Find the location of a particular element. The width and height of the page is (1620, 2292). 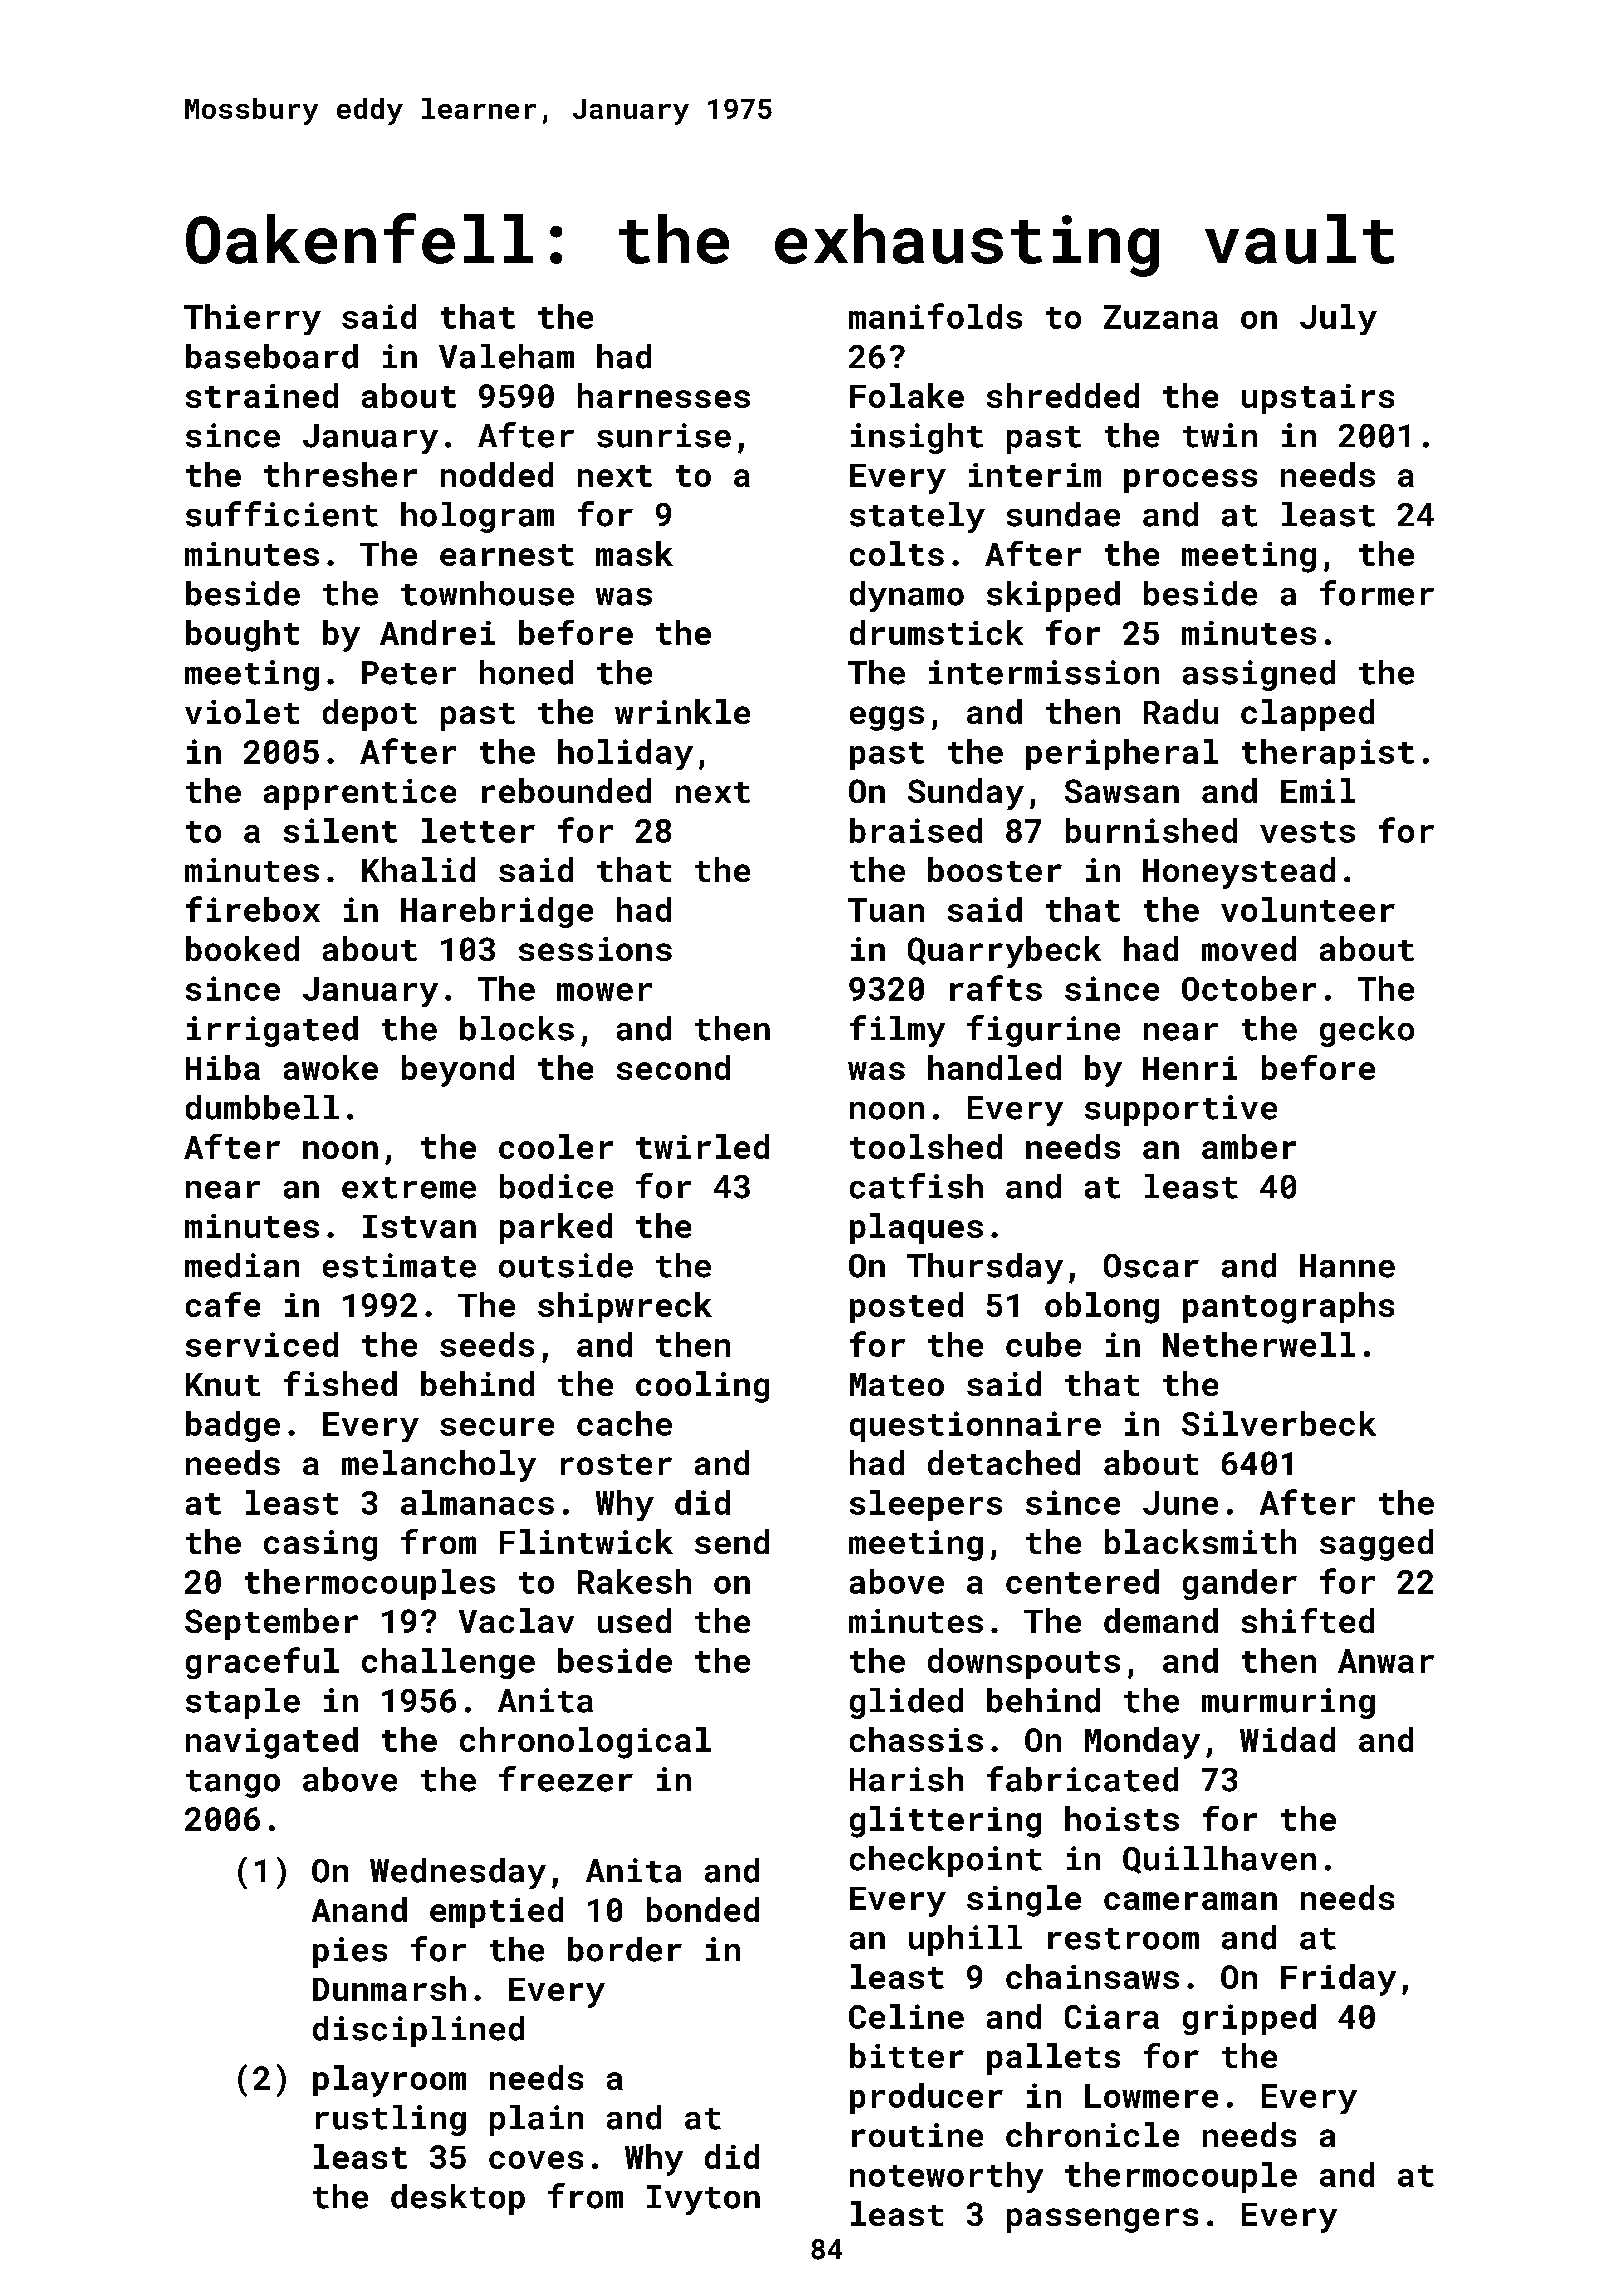

sagged is located at coordinates (1376, 1545).
